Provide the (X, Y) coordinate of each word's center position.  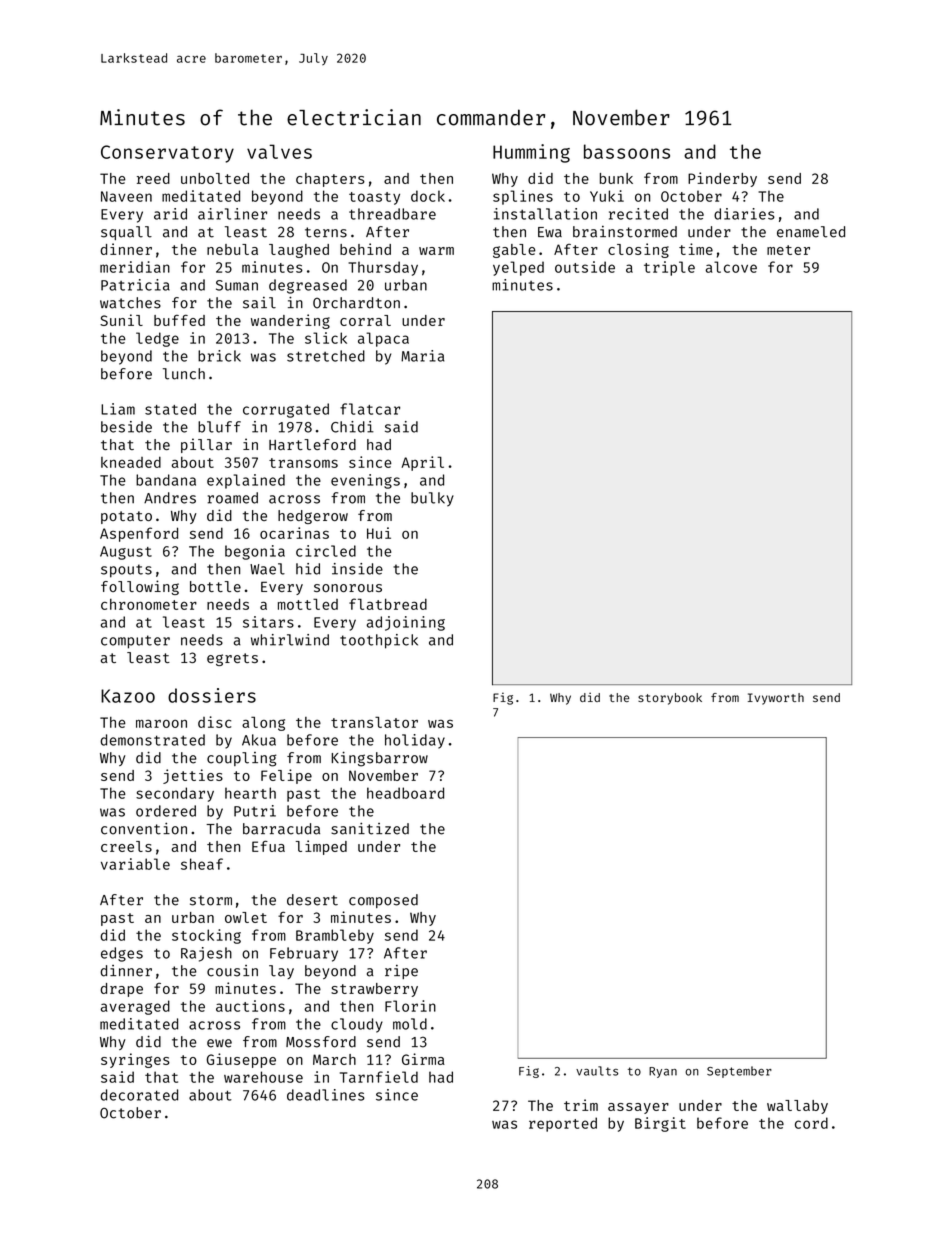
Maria (422, 356)
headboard (405, 793)
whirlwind (290, 640)
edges (122, 954)
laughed (299, 251)
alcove (731, 267)
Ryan (663, 1072)
